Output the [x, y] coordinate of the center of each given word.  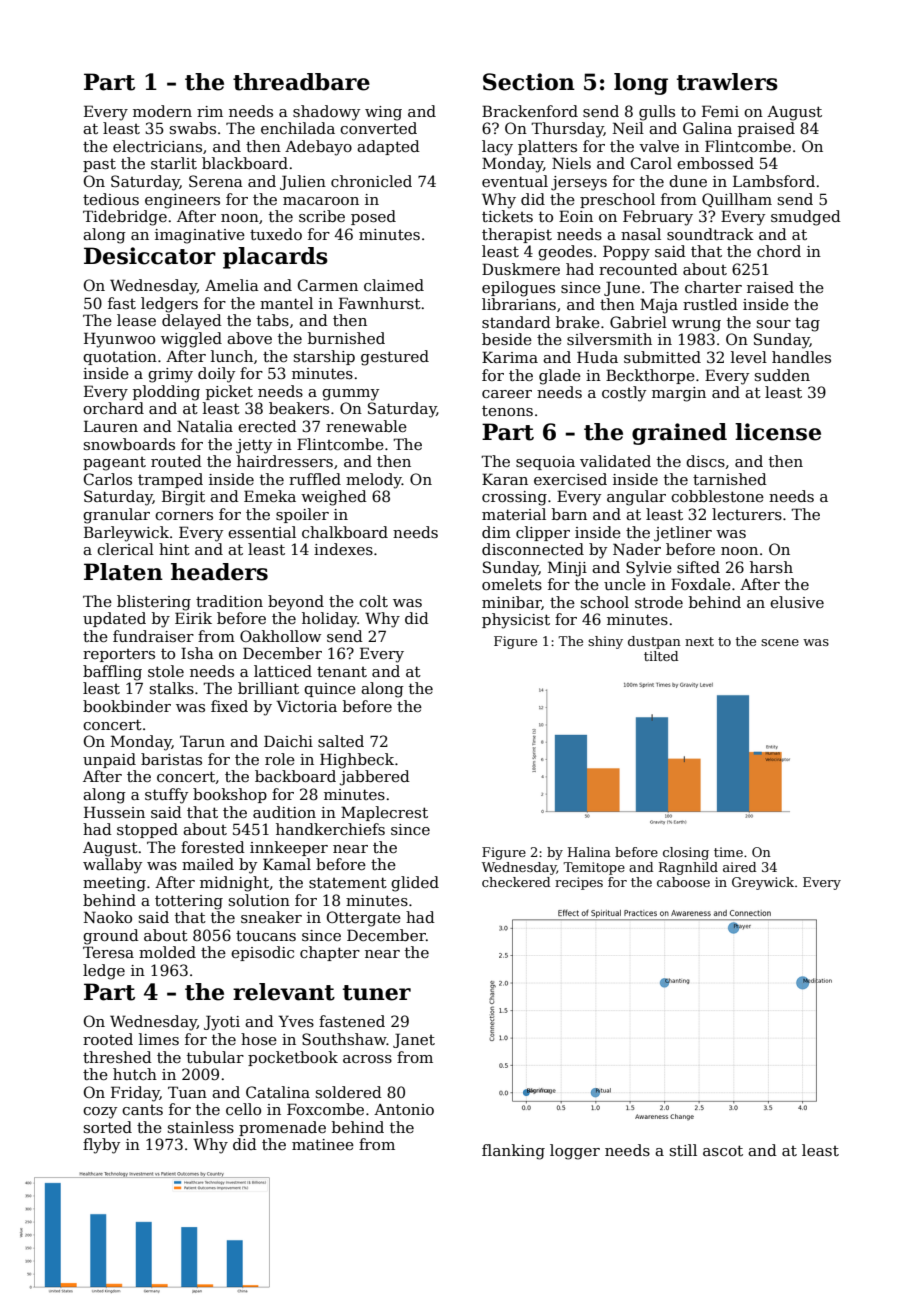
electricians [157, 146]
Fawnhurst [380, 303]
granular [116, 516]
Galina [707, 128]
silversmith [609, 339]
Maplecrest [384, 813]
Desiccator [150, 256]
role [280, 759]
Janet [414, 1040]
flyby [101, 1146]
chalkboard [345, 532]
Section [529, 82]
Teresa [108, 952]
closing [686, 853]
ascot [723, 1150]
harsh [771, 567]
